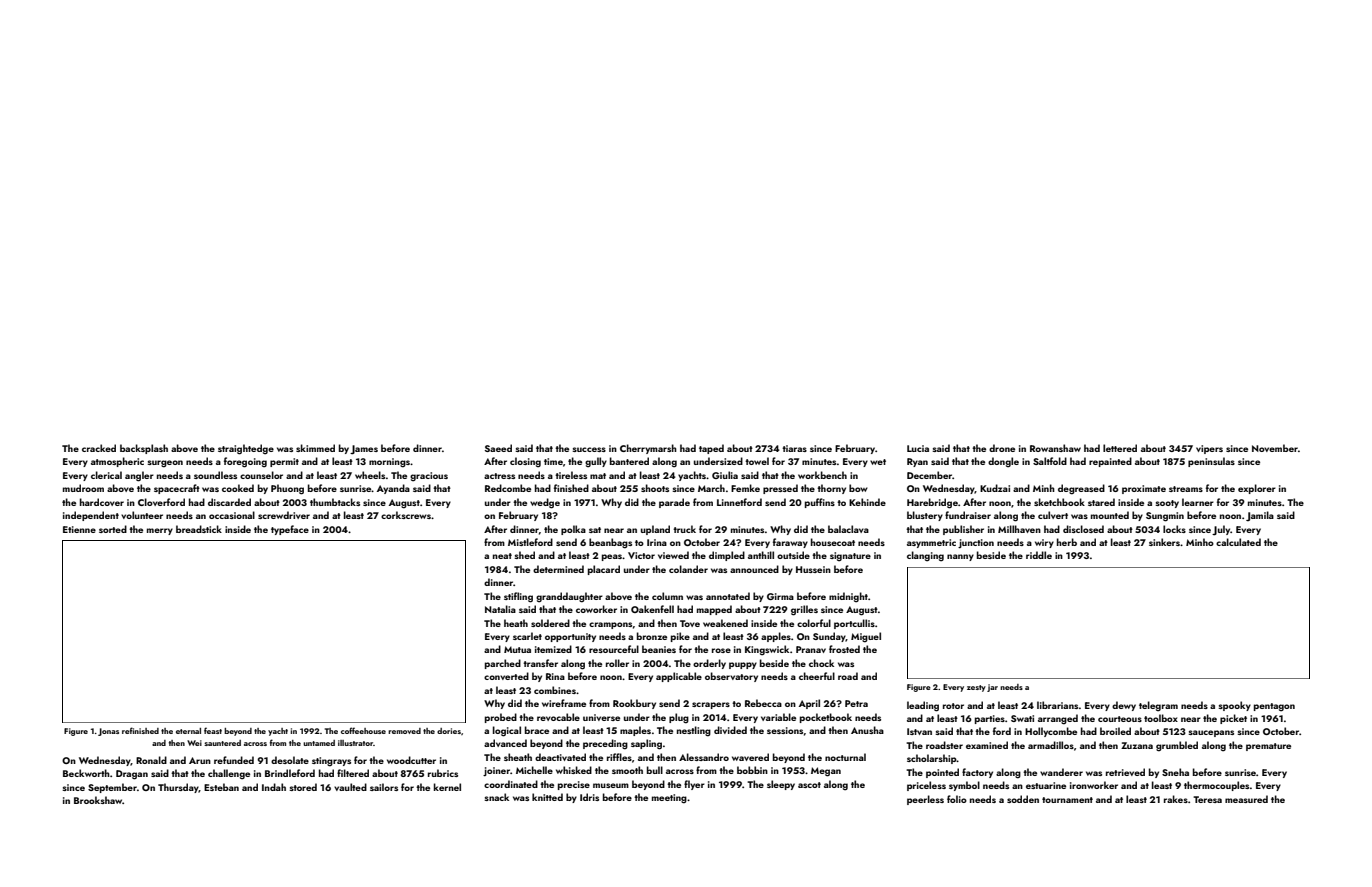  Describe the element at coordinates (518, 597) in the screenshot. I see `stifling` at that location.
